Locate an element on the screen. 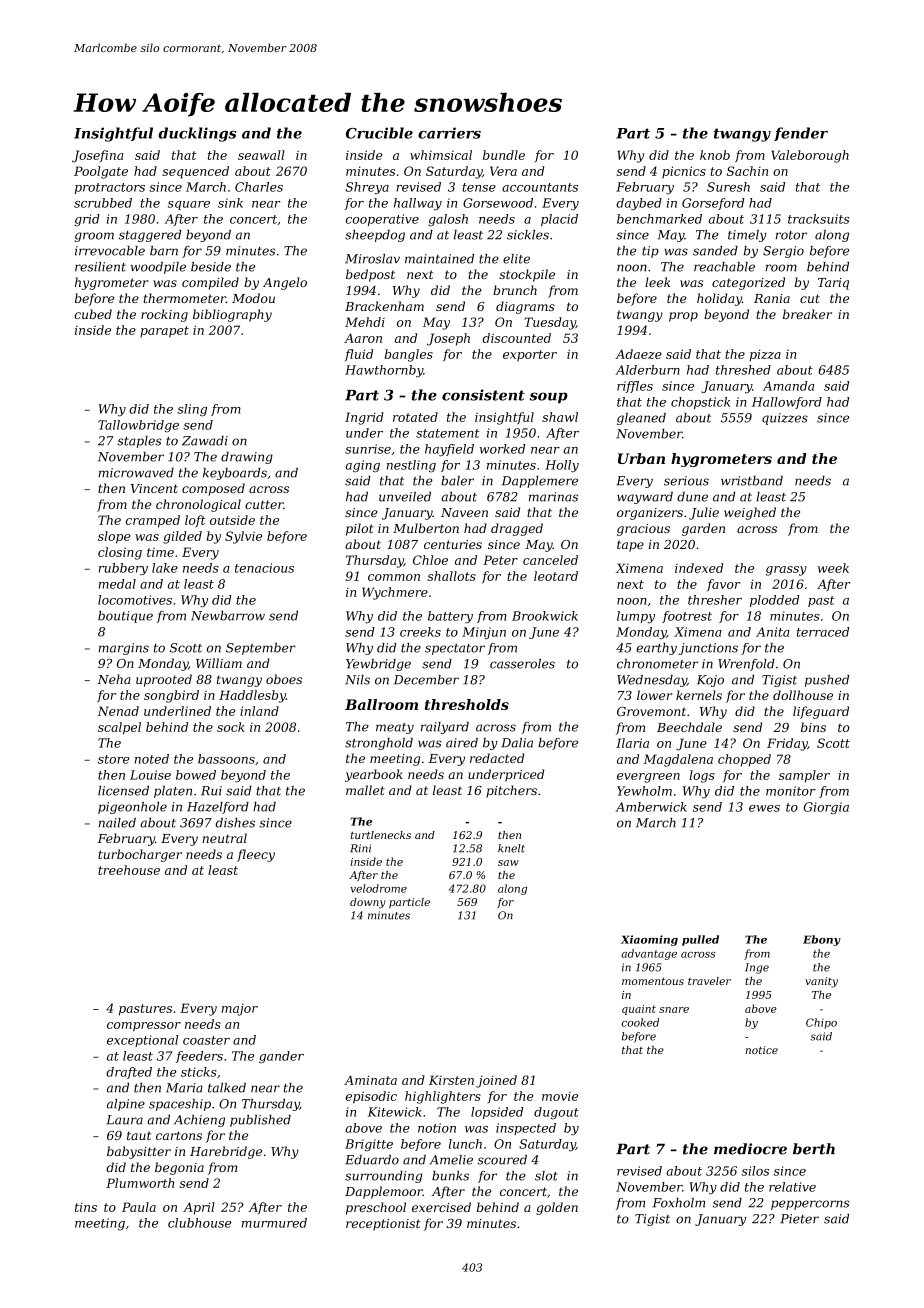 This screenshot has height=1308, width=924. Giorgia is located at coordinates (826, 808).
